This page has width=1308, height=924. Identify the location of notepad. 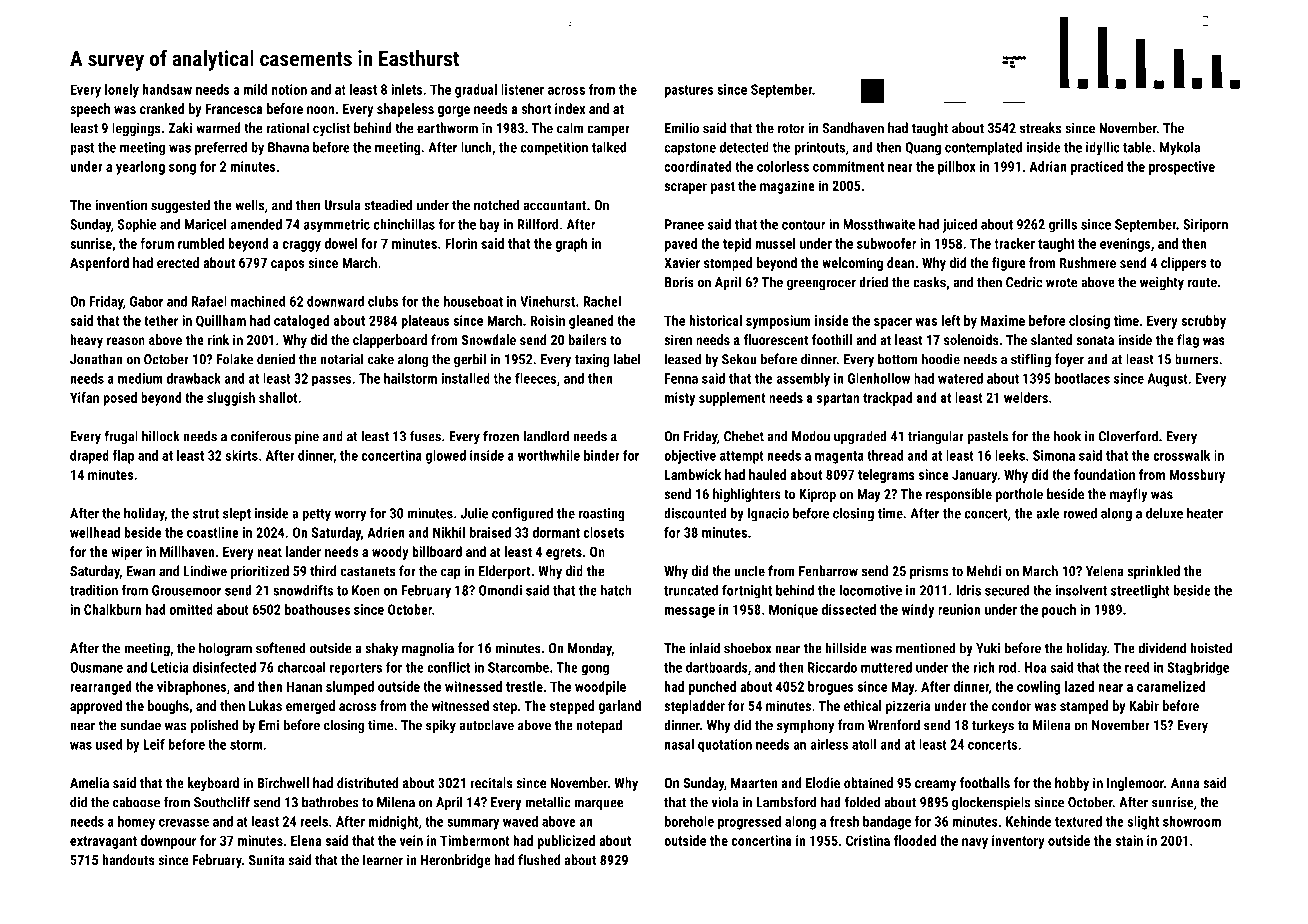
(599, 726).
